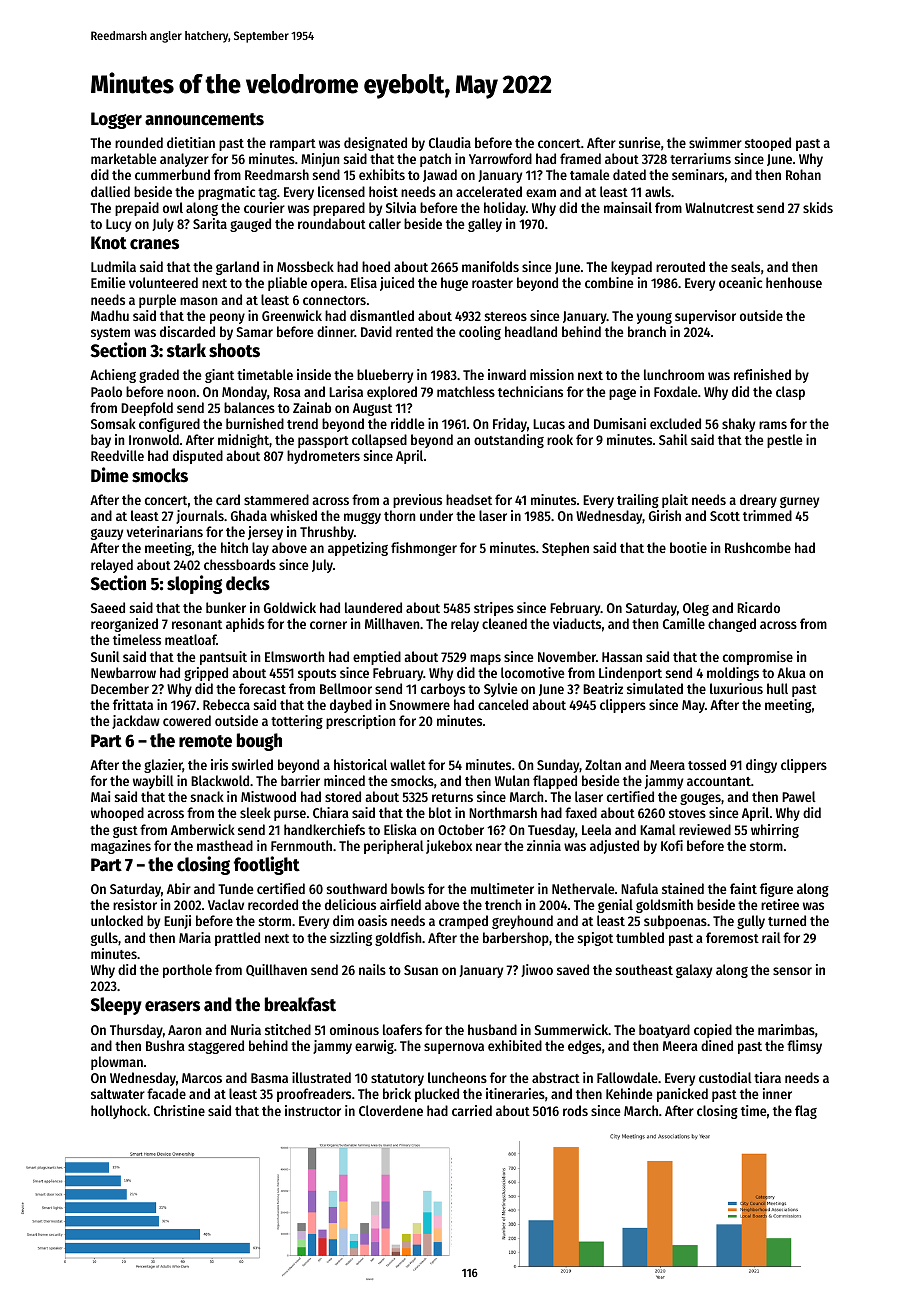 The width and height of the screenshot is (924, 1308). Describe the element at coordinates (603, 764) in the screenshot. I see `Zoltan` at that location.
